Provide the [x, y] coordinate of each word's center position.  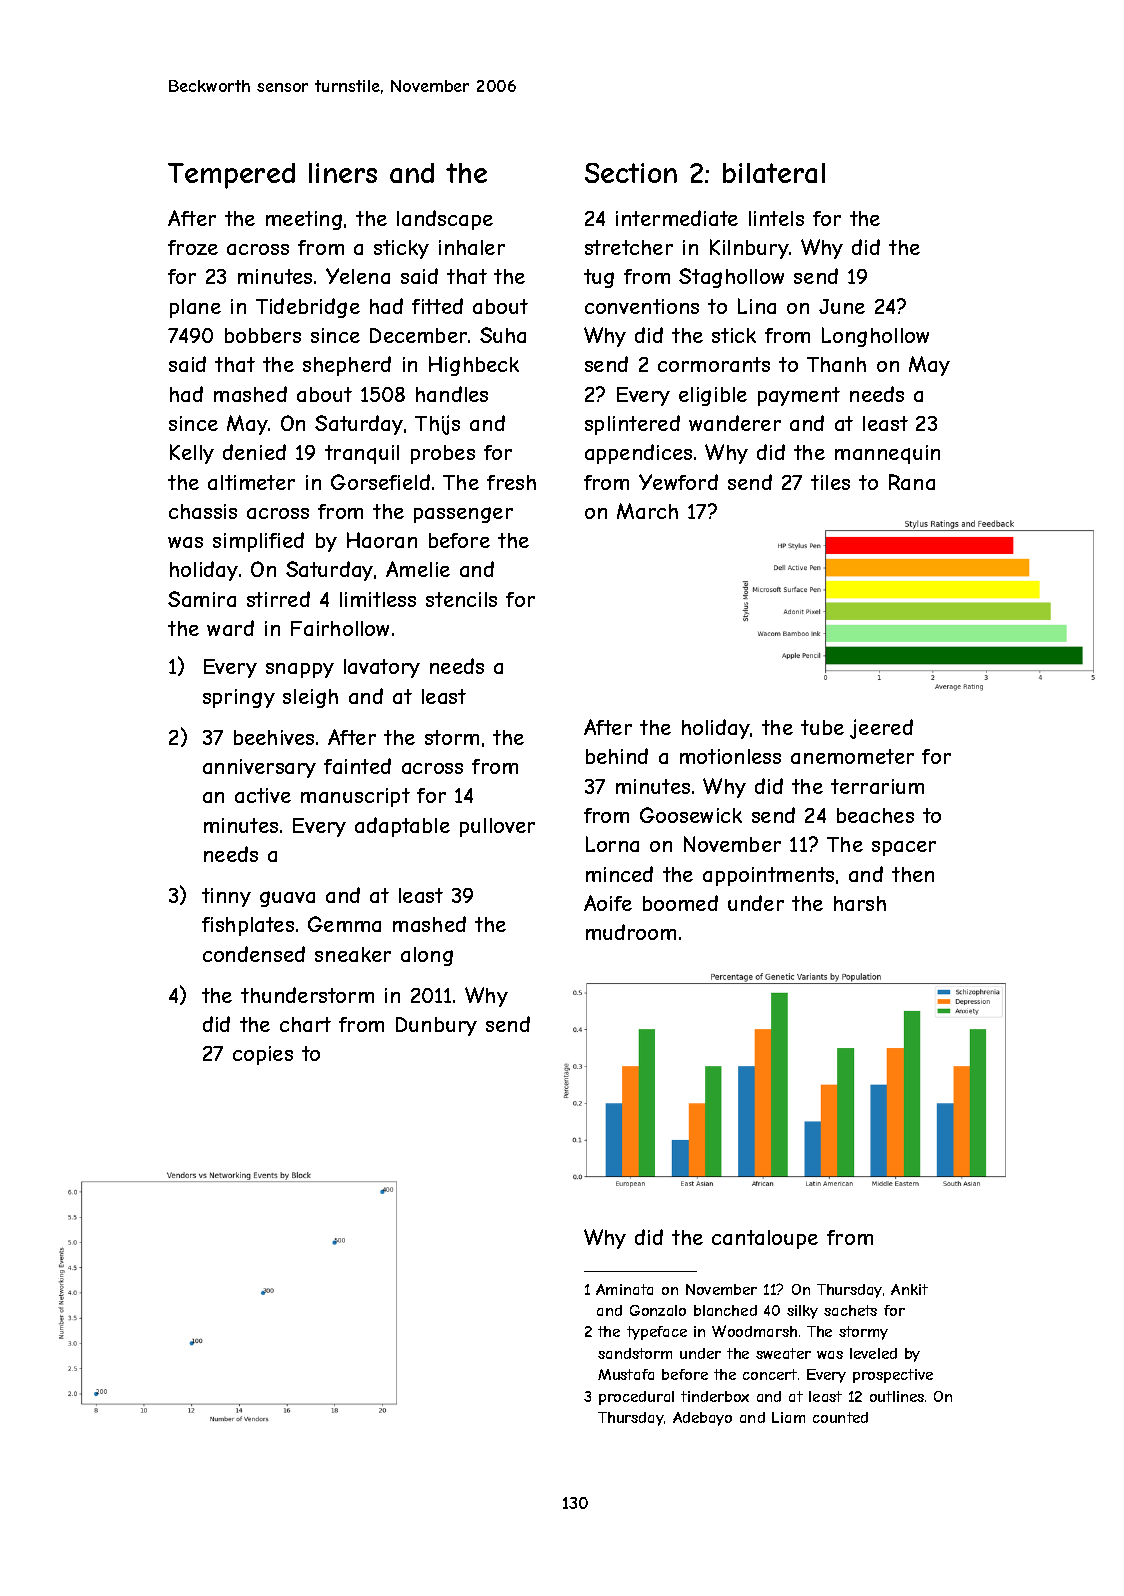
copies [263, 1055]
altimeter [251, 482]
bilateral [774, 173]
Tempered [231, 176]
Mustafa [626, 1374]
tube [822, 727]
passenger [463, 515]
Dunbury [436, 1026]
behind [617, 756]
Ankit [909, 1289]
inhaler [472, 247]
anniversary [259, 768]
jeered [881, 729]
